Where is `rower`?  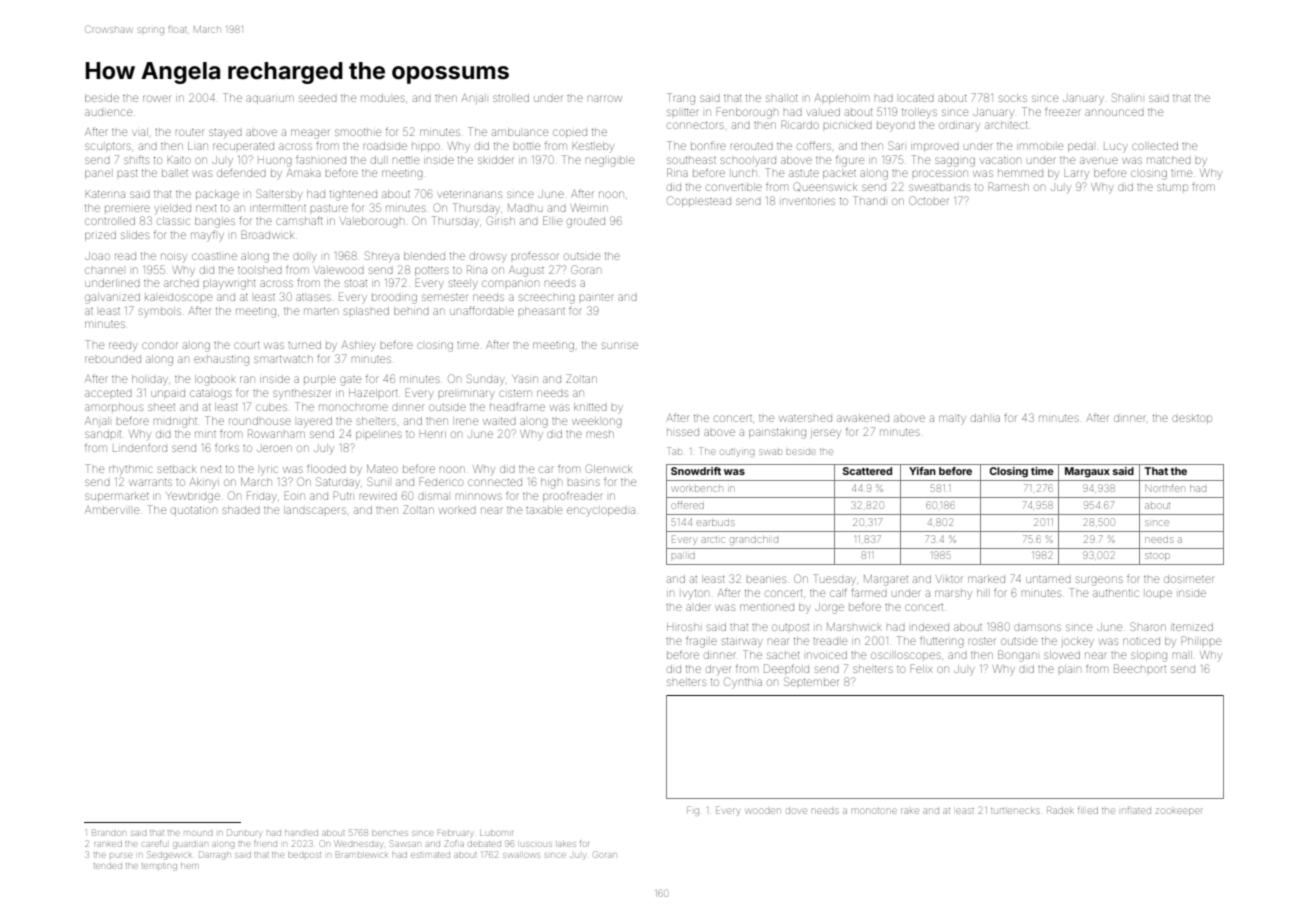 rower is located at coordinates (156, 98).
